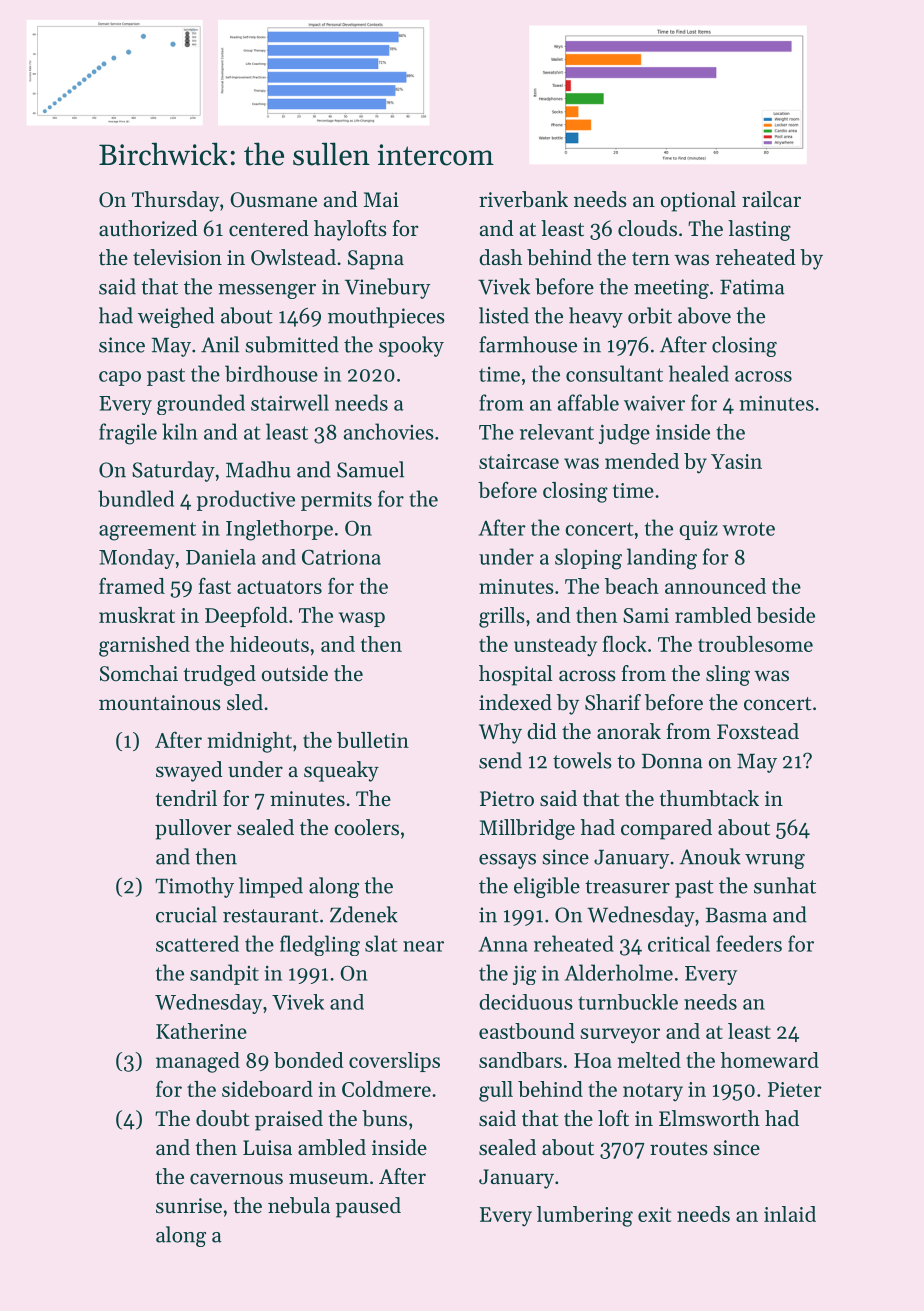 The height and width of the screenshot is (1311, 924). I want to click on Fatima, so click(752, 287).
